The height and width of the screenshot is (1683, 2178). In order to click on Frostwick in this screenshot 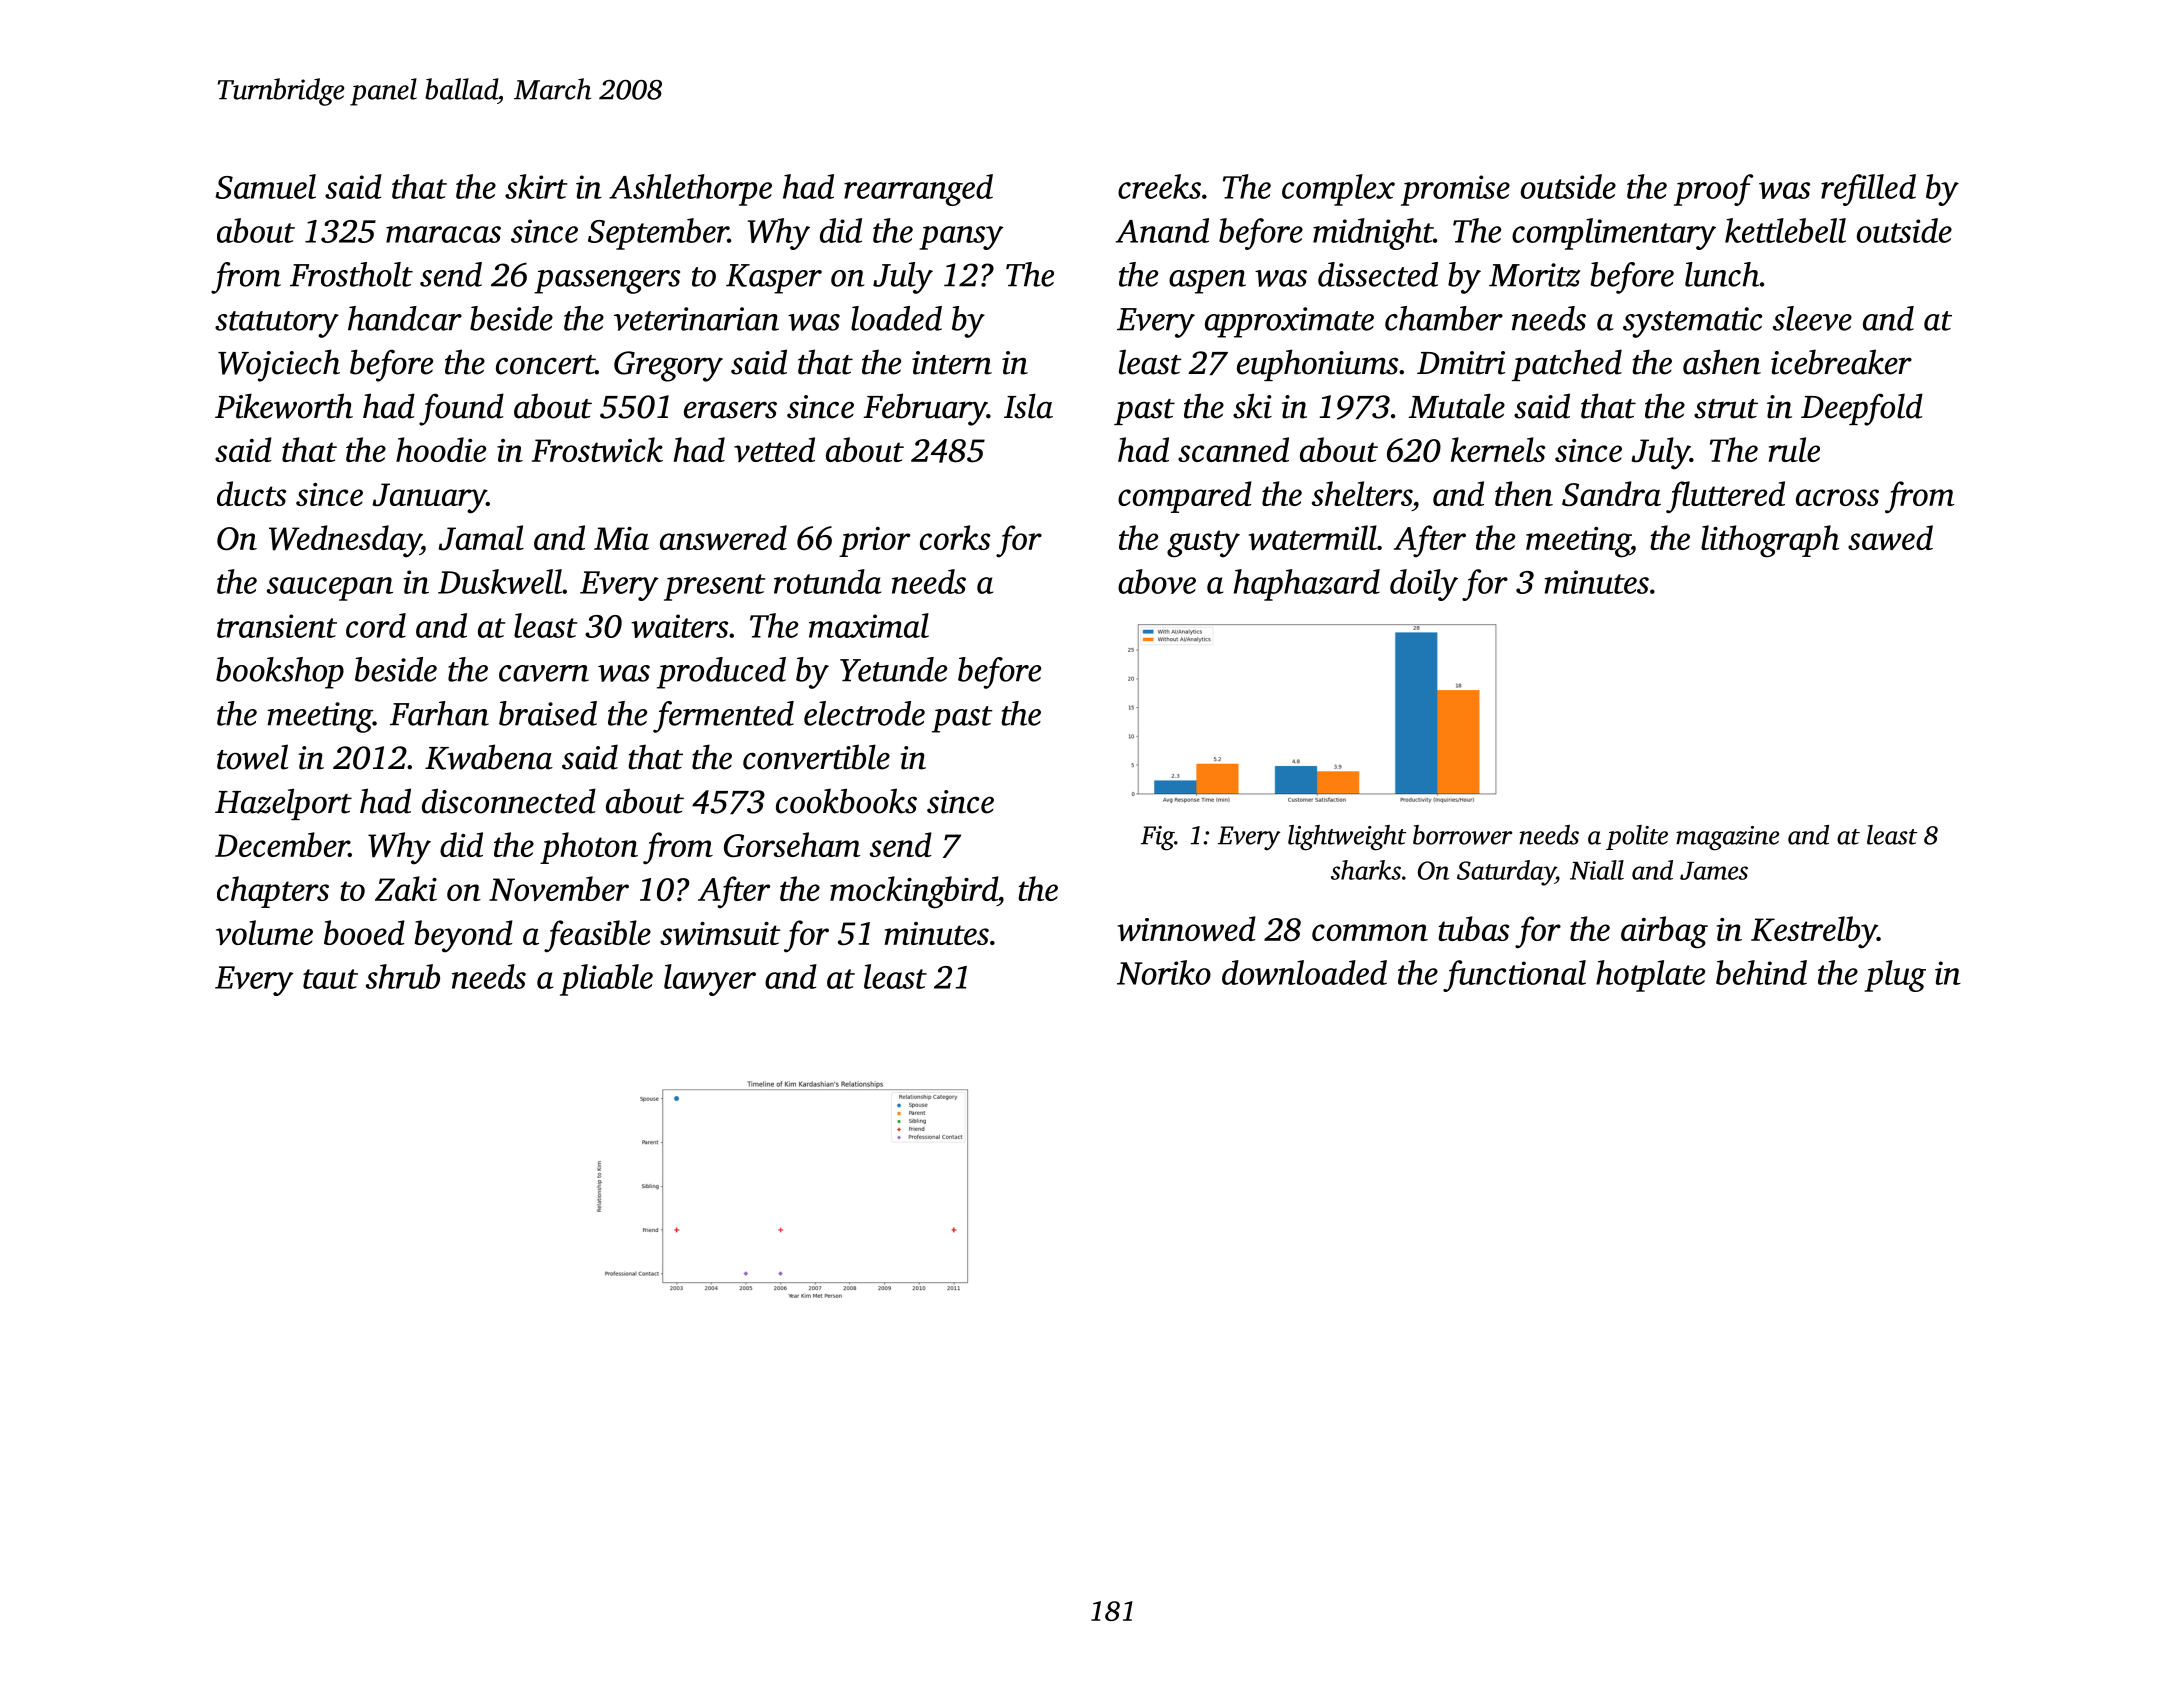, I will do `click(597, 449)`.
